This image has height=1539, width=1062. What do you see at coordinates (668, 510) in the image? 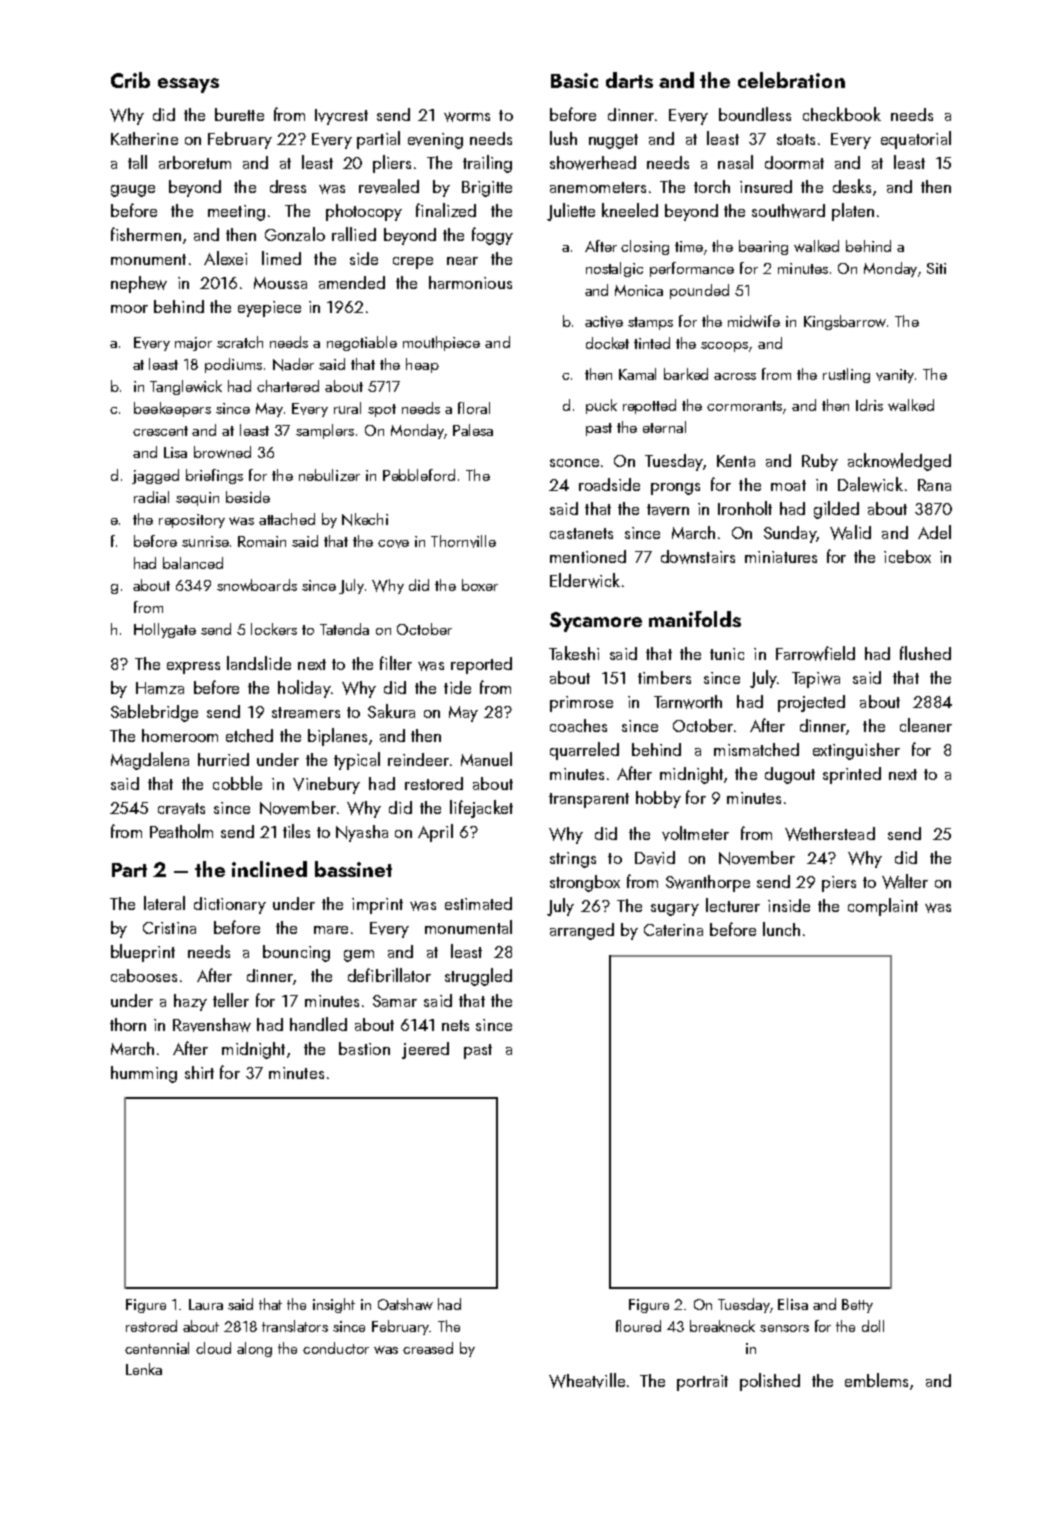
I see `tavern` at bounding box center [668, 510].
